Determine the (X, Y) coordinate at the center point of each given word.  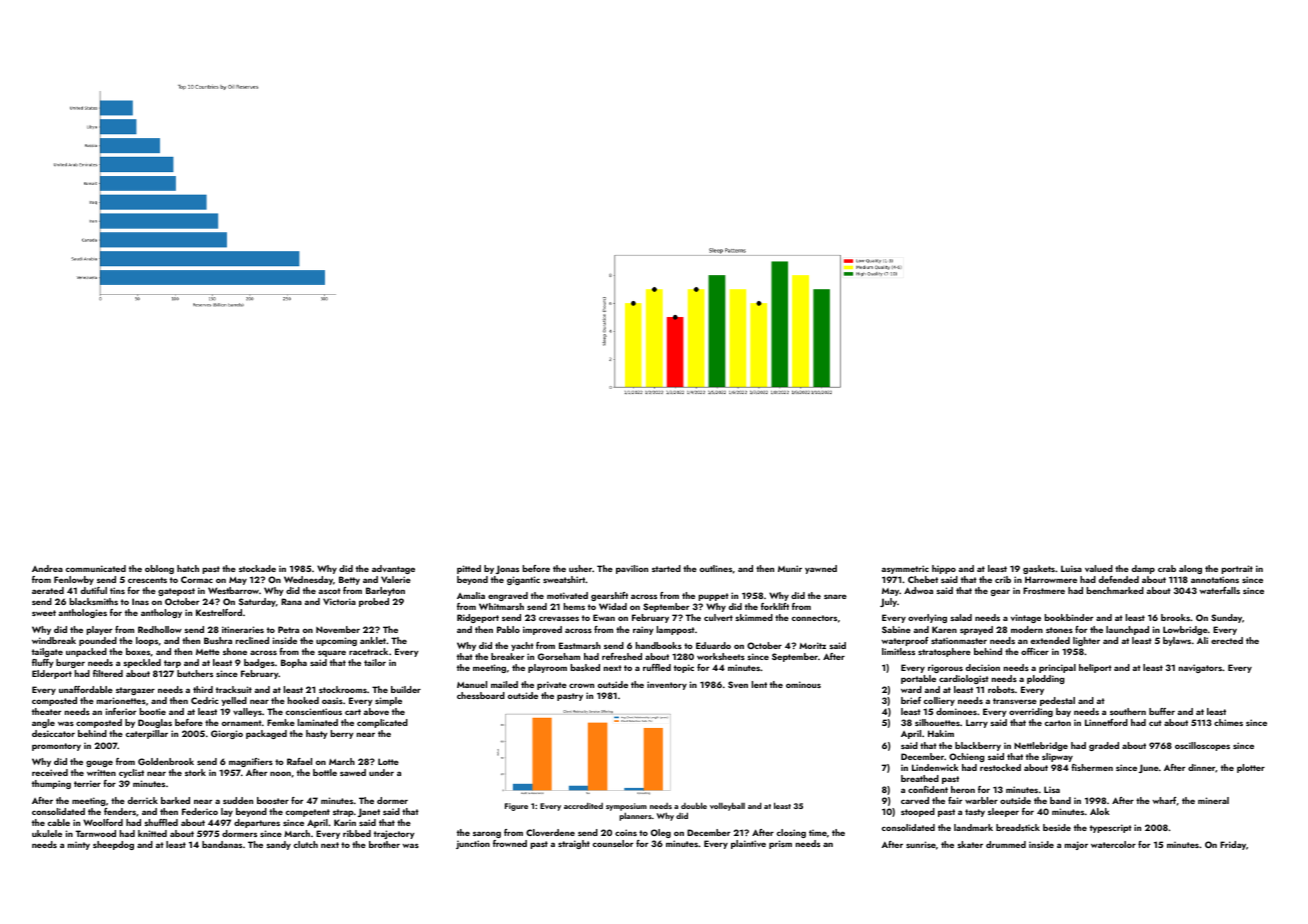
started (666, 568)
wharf (1164, 800)
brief (911, 700)
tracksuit (234, 689)
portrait (1237, 569)
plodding (1046, 679)
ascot (330, 591)
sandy (278, 845)
